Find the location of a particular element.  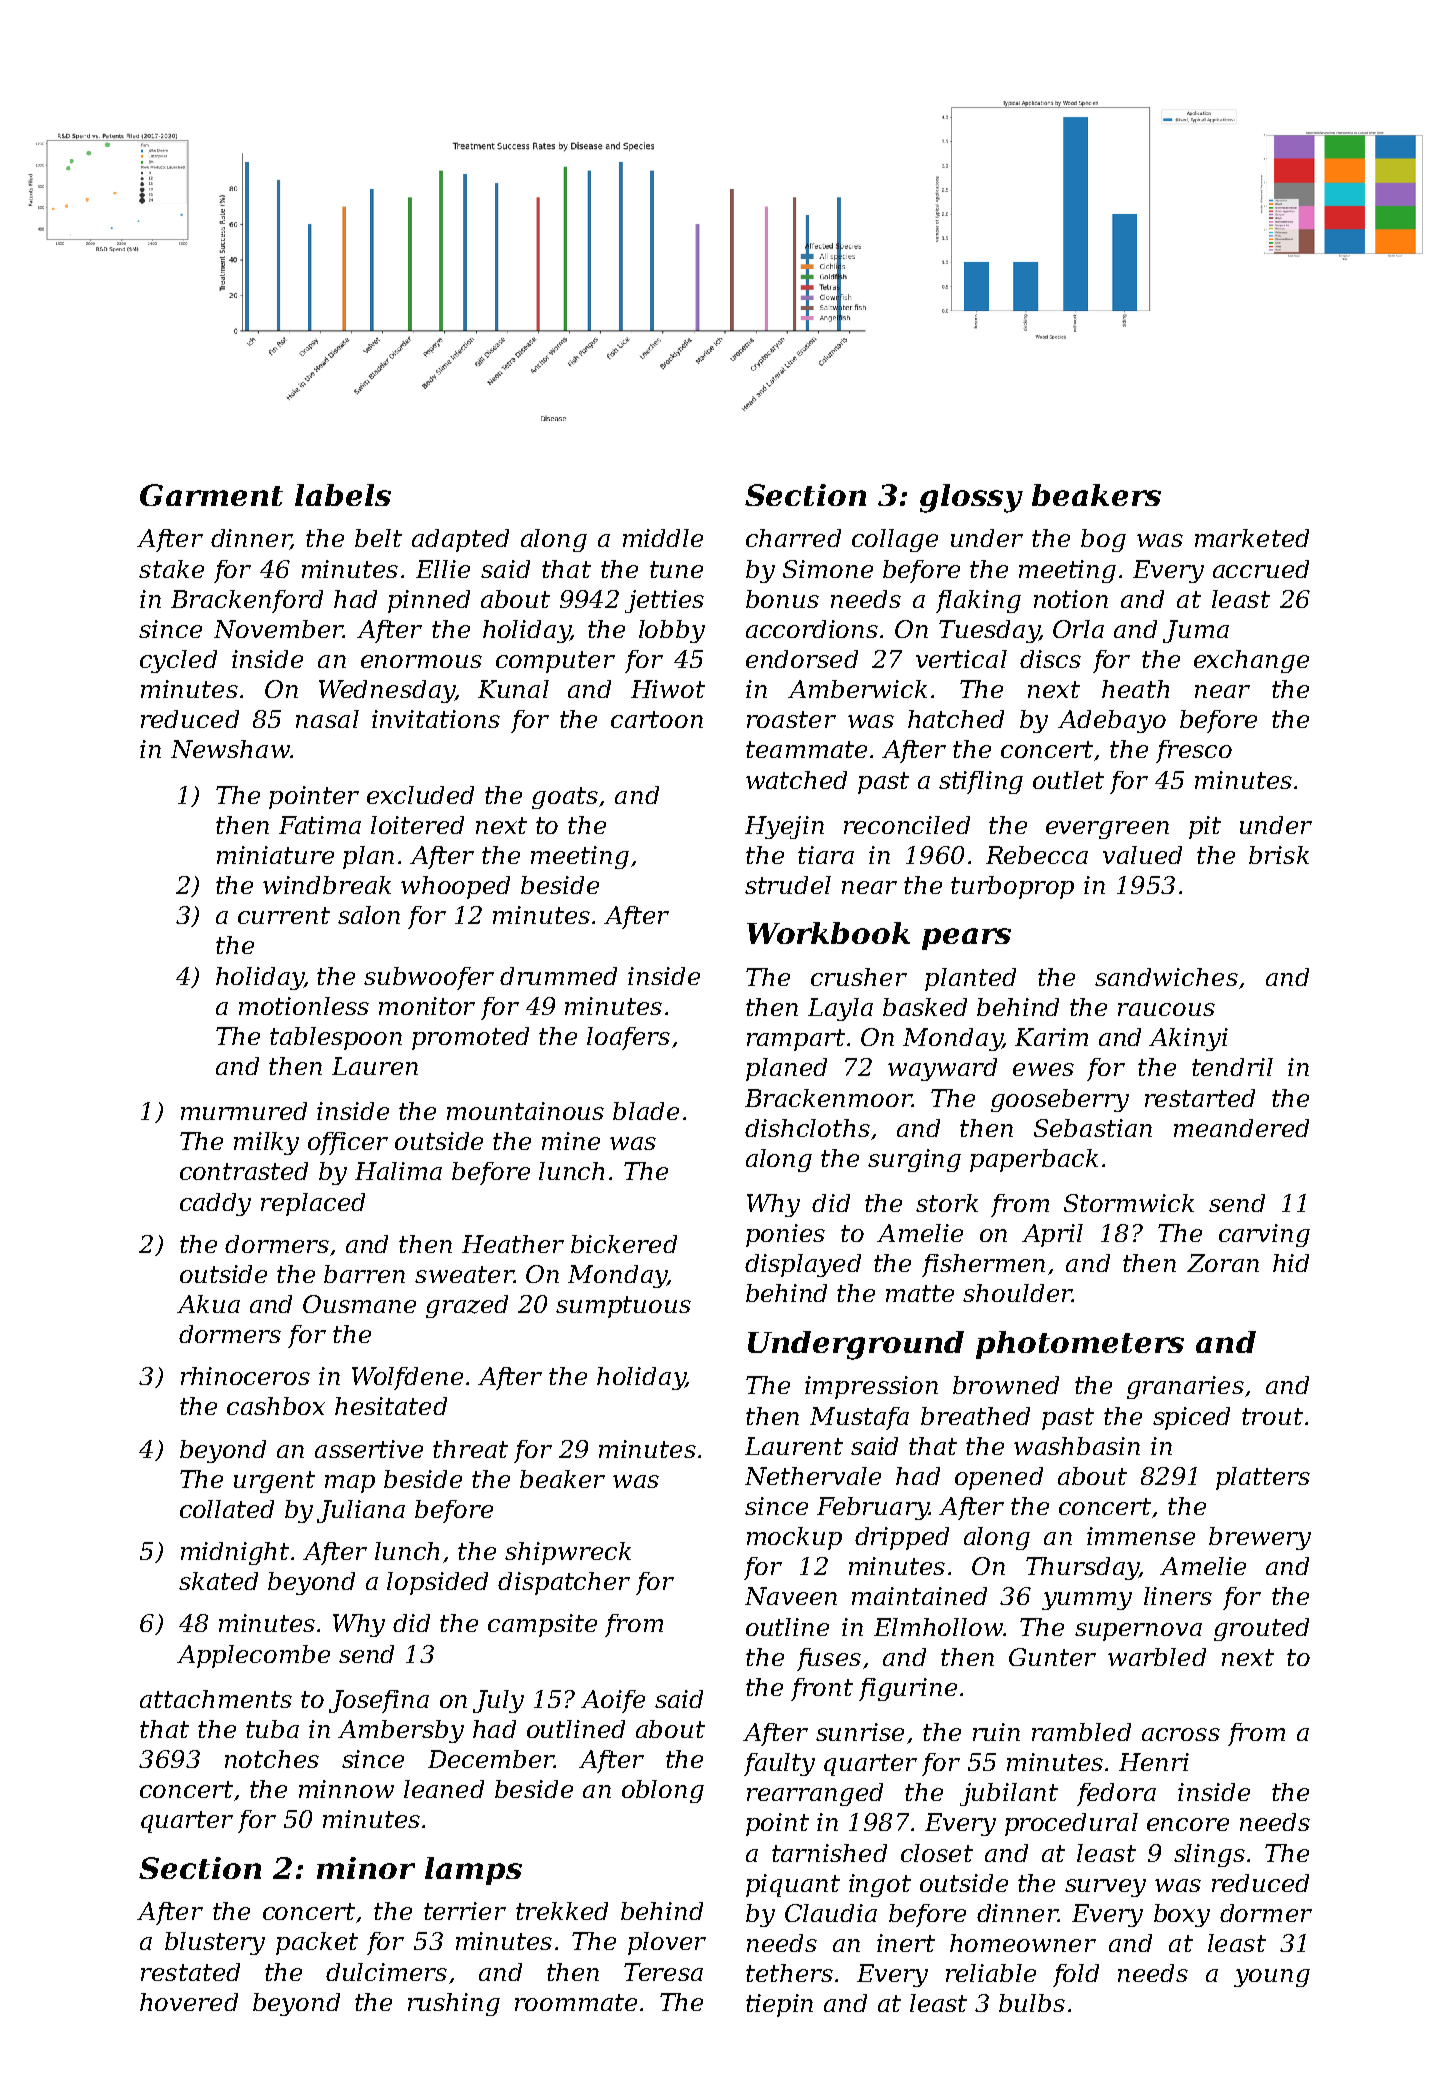

rhinoceros is located at coordinates (245, 1376).
